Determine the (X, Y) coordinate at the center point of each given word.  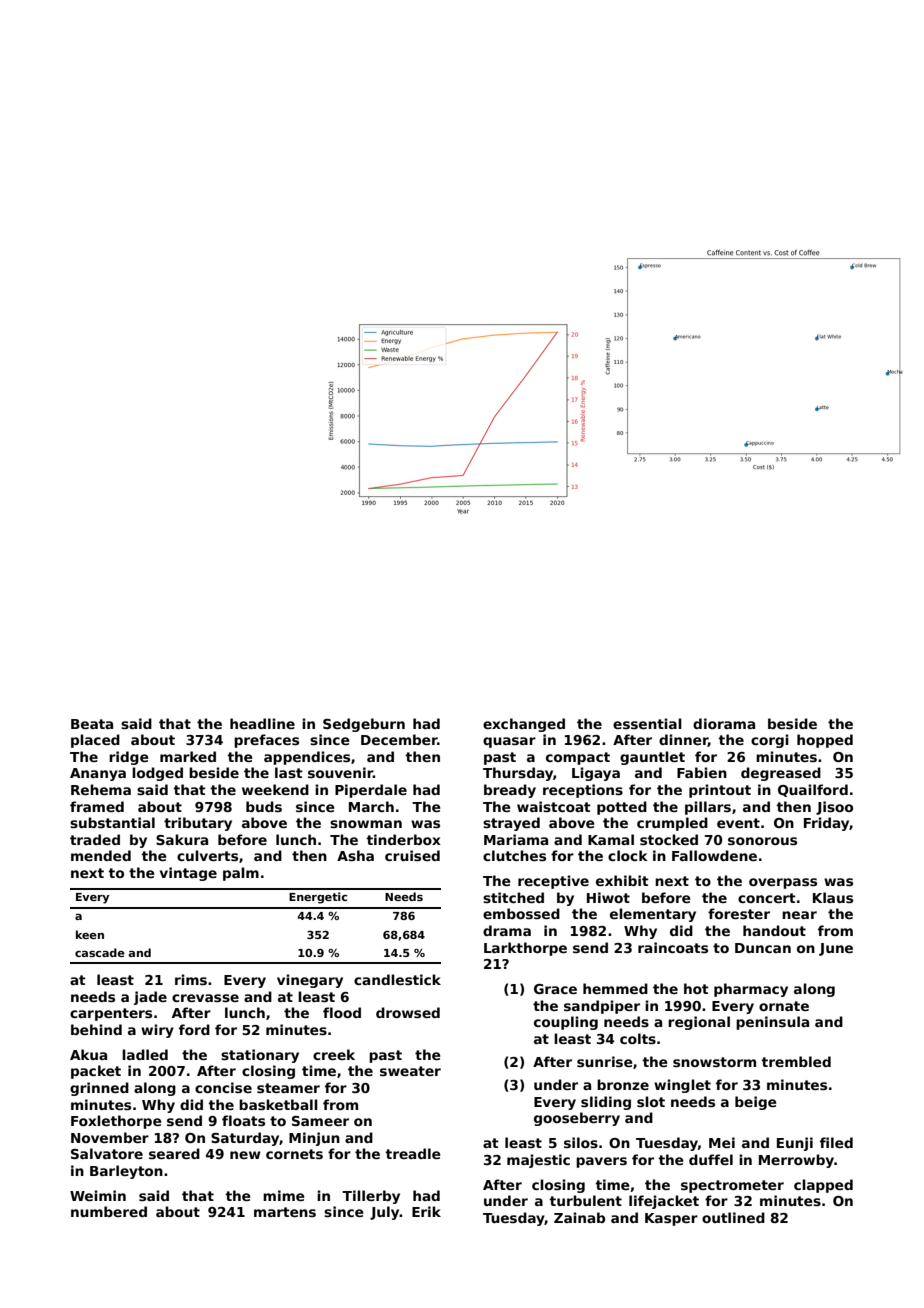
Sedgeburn (364, 725)
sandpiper (602, 1007)
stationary (260, 1056)
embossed (521, 913)
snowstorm (714, 1062)
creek (334, 1054)
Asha (355, 855)
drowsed (408, 1012)
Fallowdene (714, 855)
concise (223, 1087)
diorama (724, 723)
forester (739, 913)
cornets (294, 1154)
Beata (92, 724)
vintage (188, 874)
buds (264, 806)
